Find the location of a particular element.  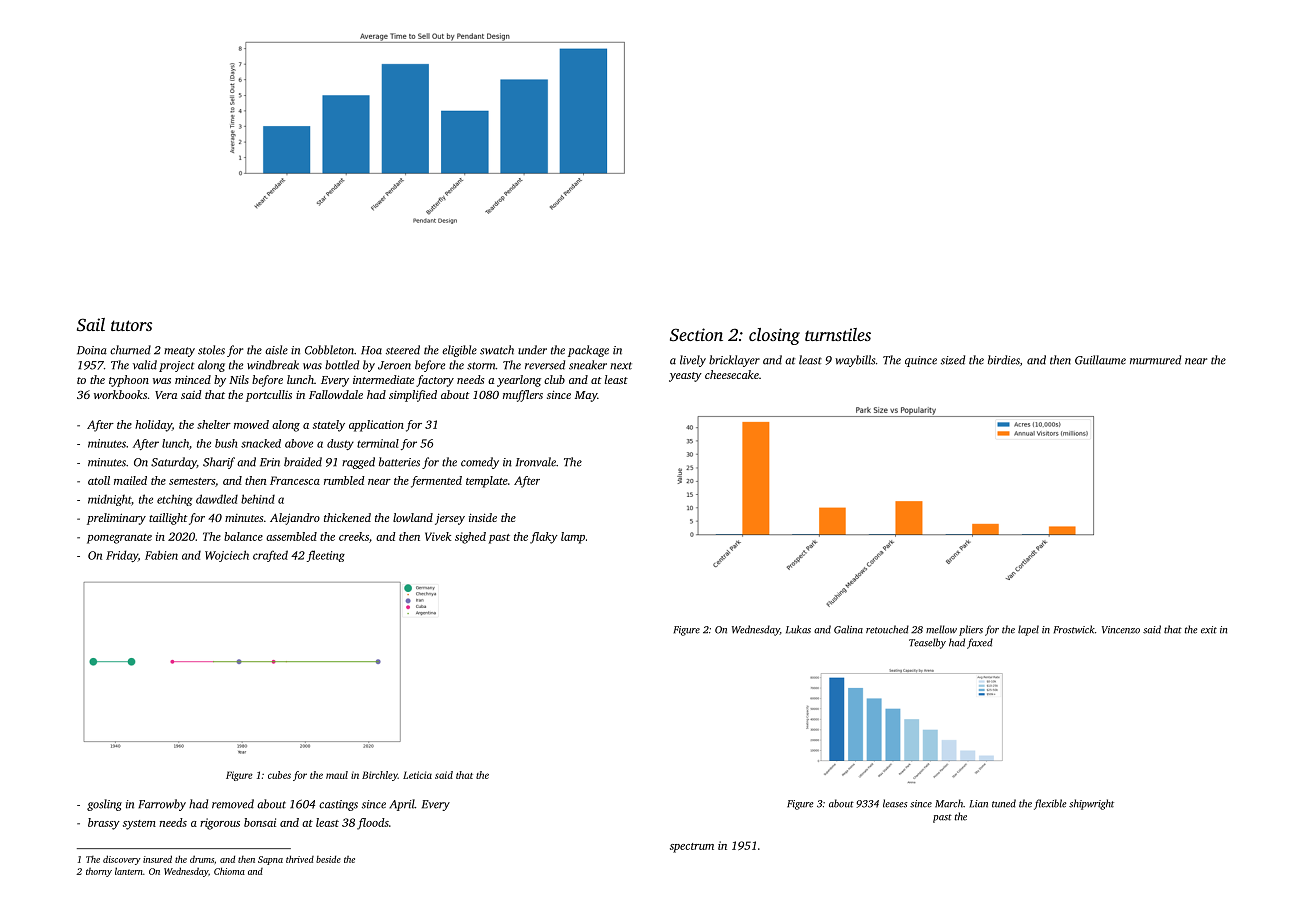

snacked is located at coordinates (261, 443).
